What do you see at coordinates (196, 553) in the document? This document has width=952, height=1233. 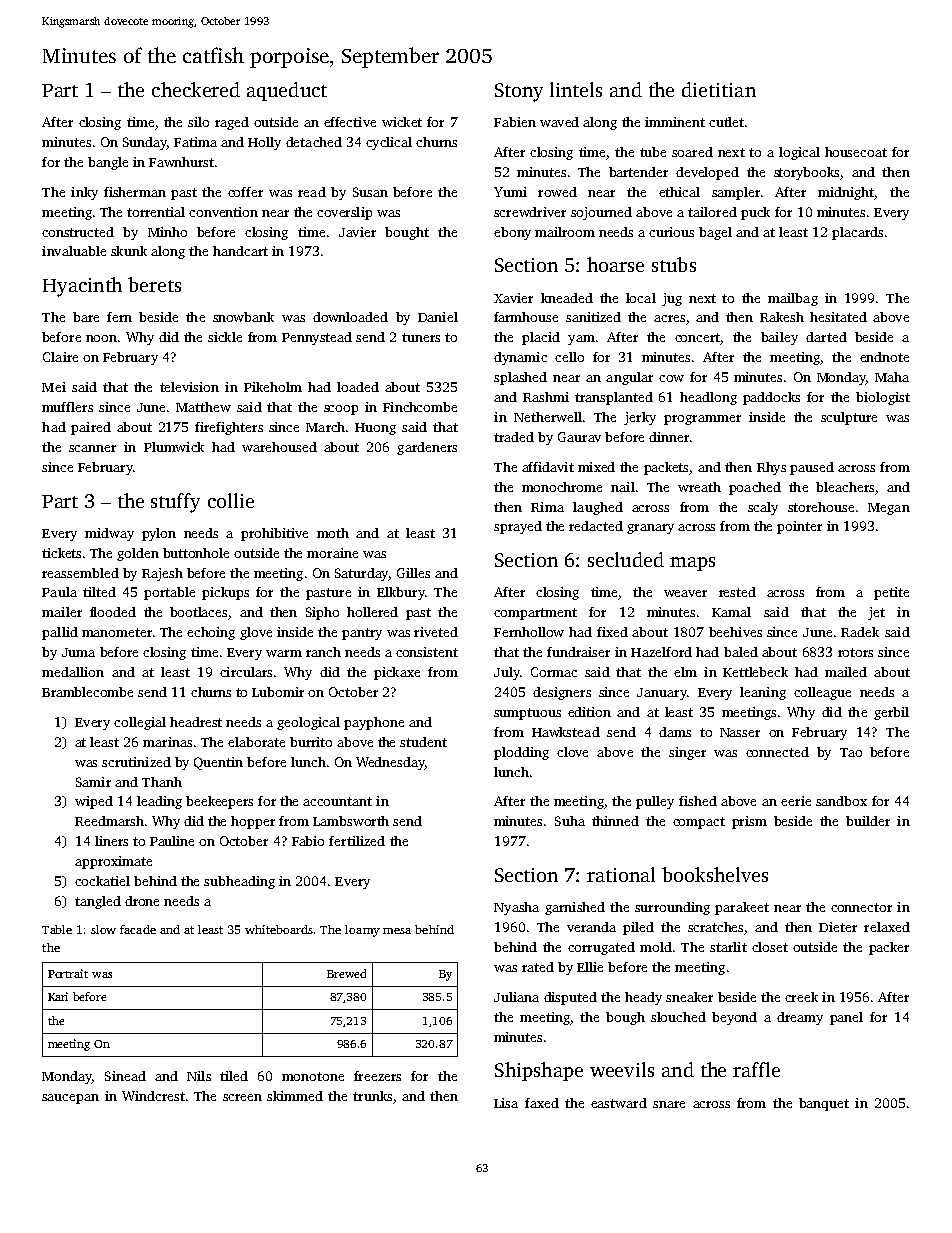 I see `buttonhole` at bounding box center [196, 553].
